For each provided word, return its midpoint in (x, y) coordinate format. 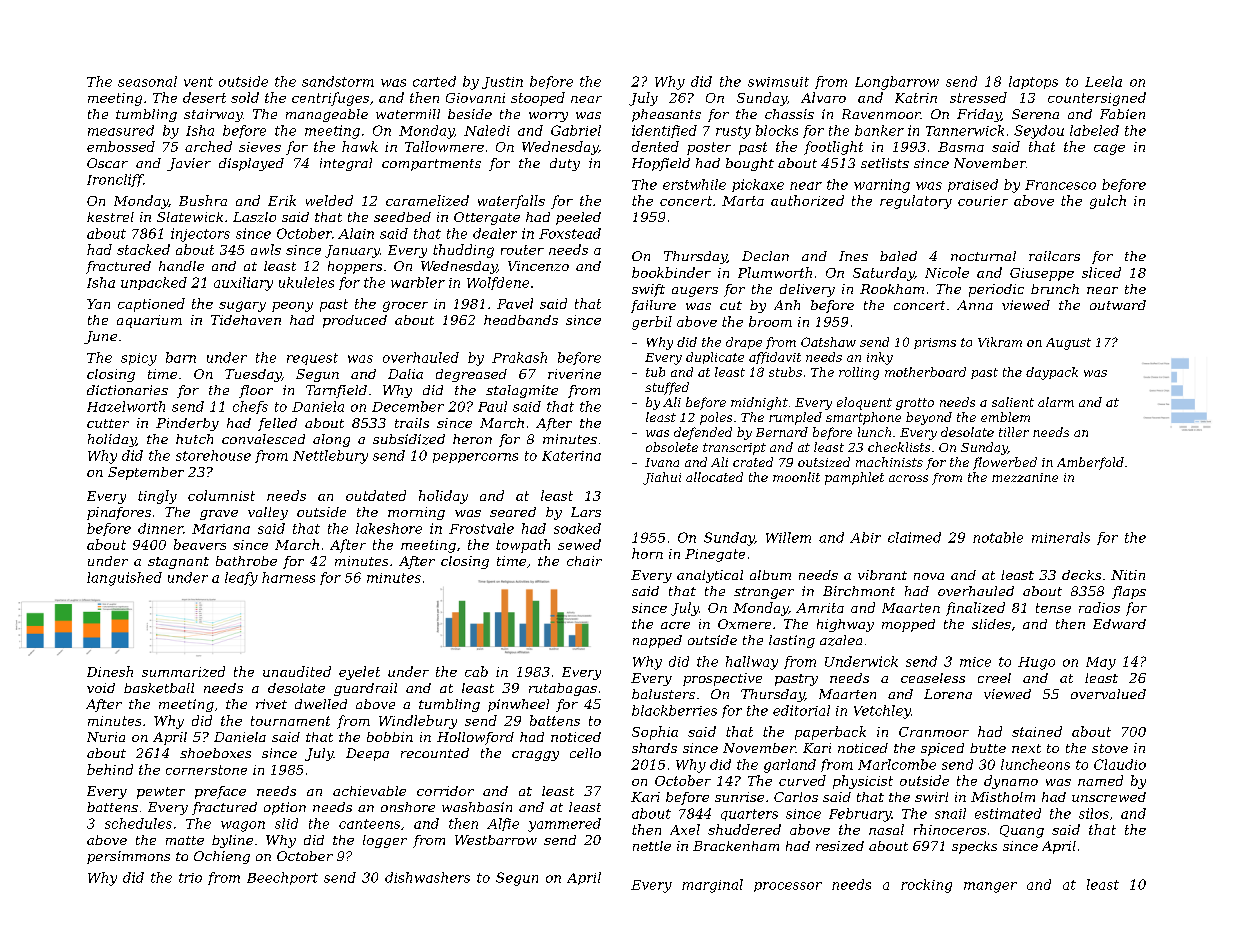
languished (124, 579)
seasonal (147, 81)
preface (220, 792)
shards (654, 748)
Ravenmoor (881, 114)
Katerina (571, 456)
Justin (502, 83)
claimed (914, 537)
